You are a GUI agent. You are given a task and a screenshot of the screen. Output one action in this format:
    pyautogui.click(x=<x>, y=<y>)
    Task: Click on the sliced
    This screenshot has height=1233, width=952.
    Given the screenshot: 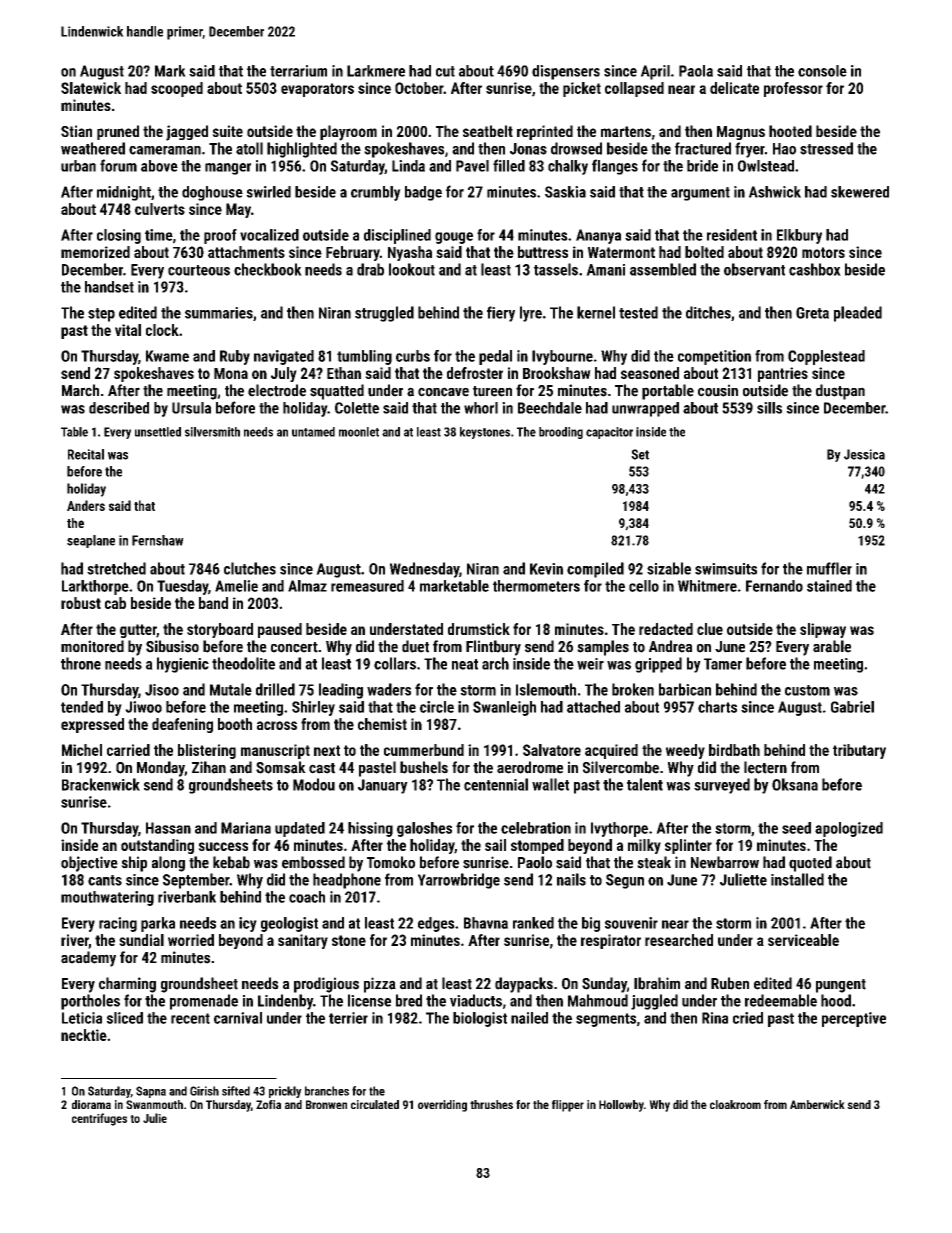 What is the action you would take?
    pyautogui.click(x=125, y=1018)
